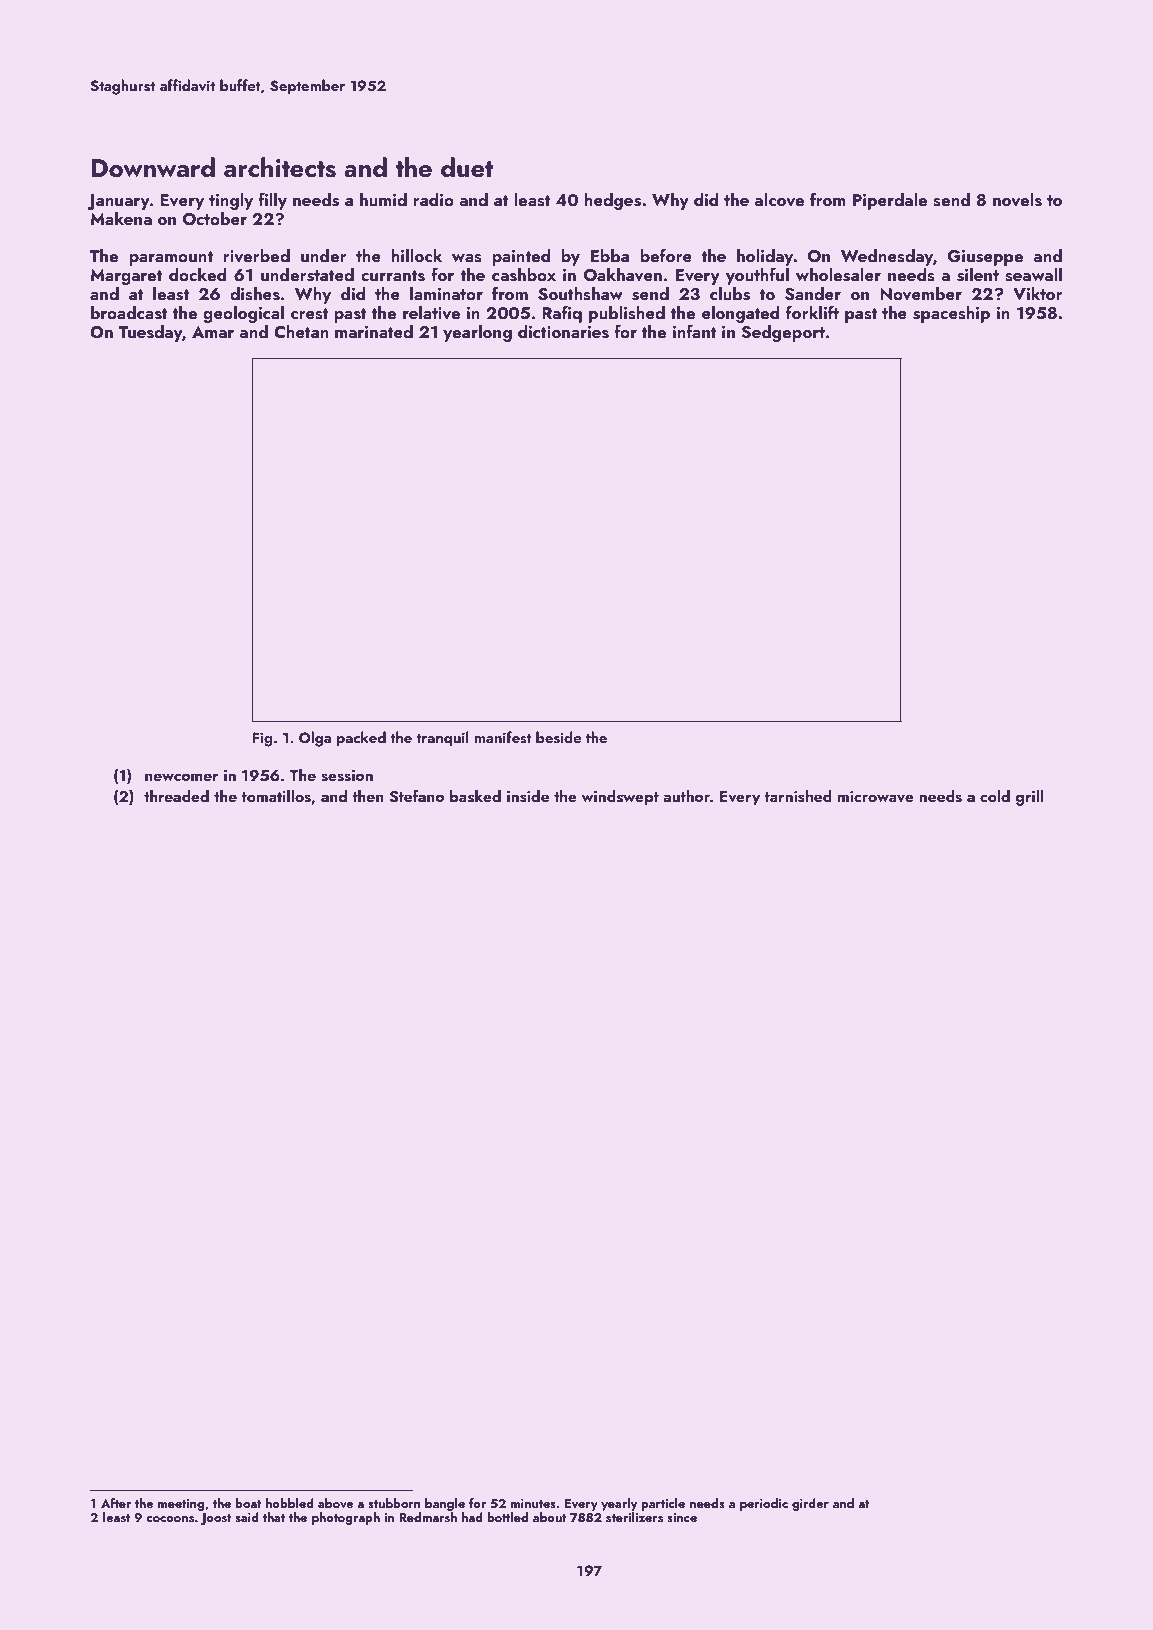 The height and width of the screenshot is (1630, 1153). I want to click on above, so click(335, 1503).
